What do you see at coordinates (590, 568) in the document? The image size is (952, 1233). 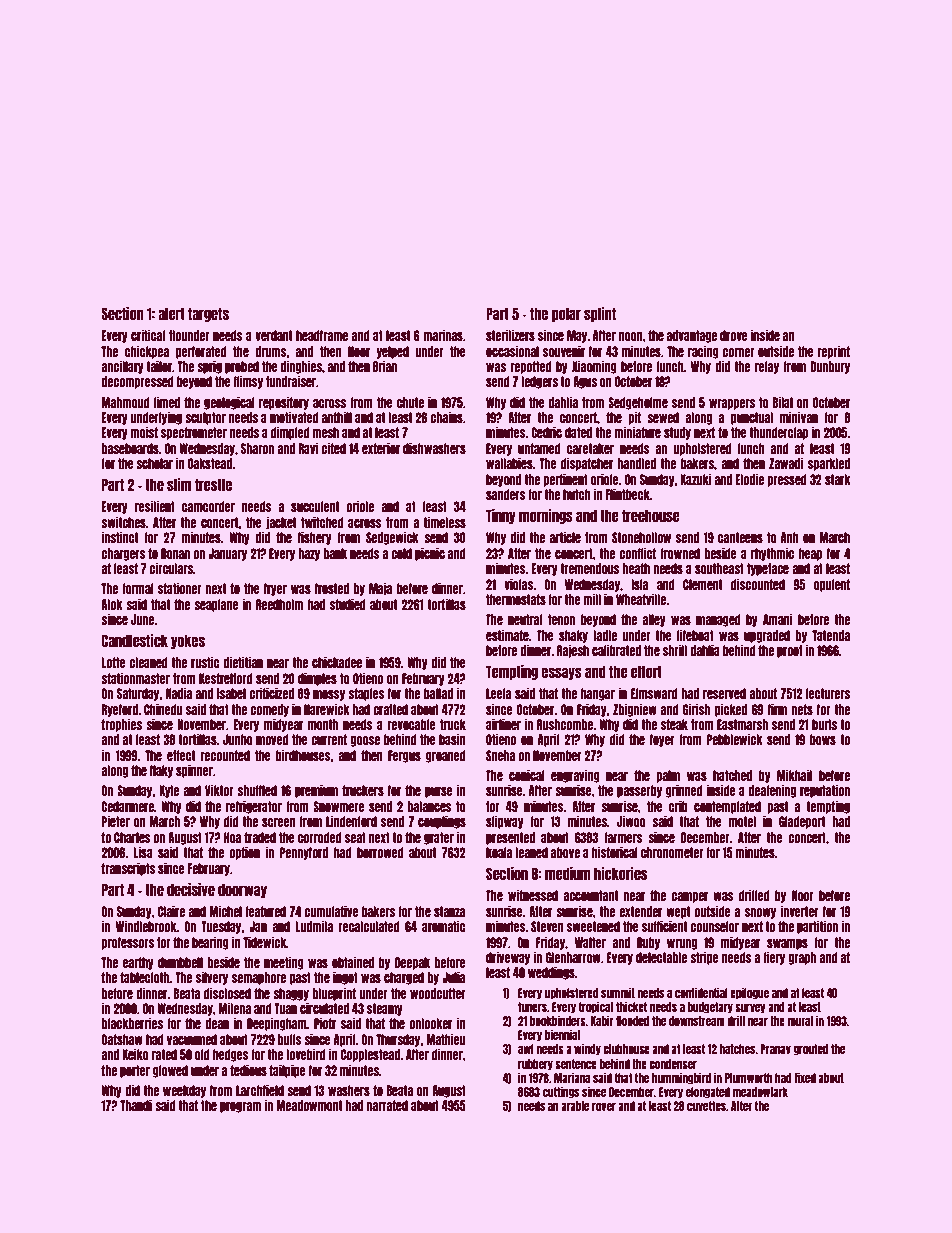 I see `tremendous` at bounding box center [590, 568].
